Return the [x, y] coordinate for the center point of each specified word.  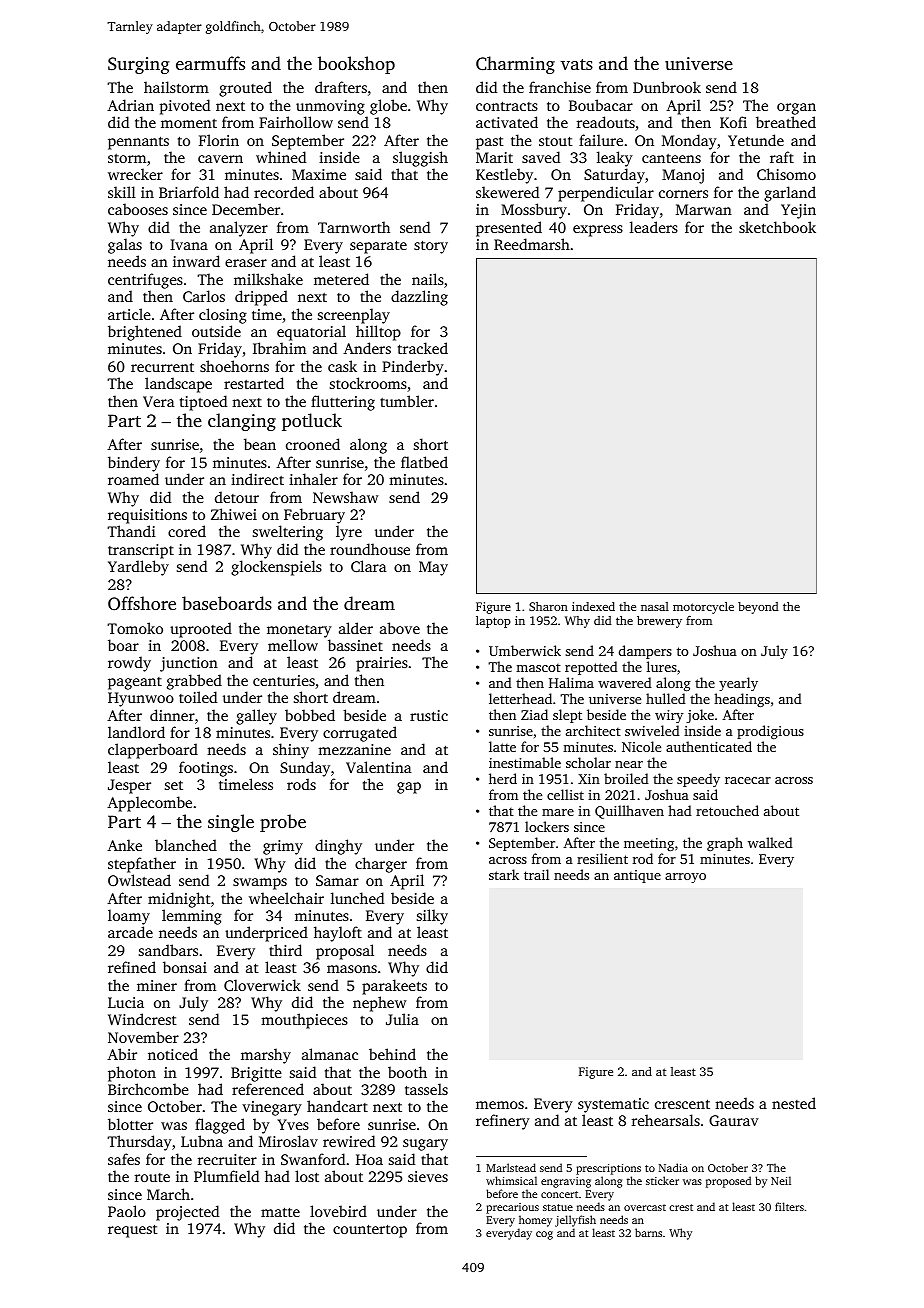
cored [187, 531]
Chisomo [786, 174]
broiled [626, 778]
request [133, 1231]
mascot [538, 668]
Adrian [130, 105]
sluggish [420, 159]
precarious [512, 1208]
